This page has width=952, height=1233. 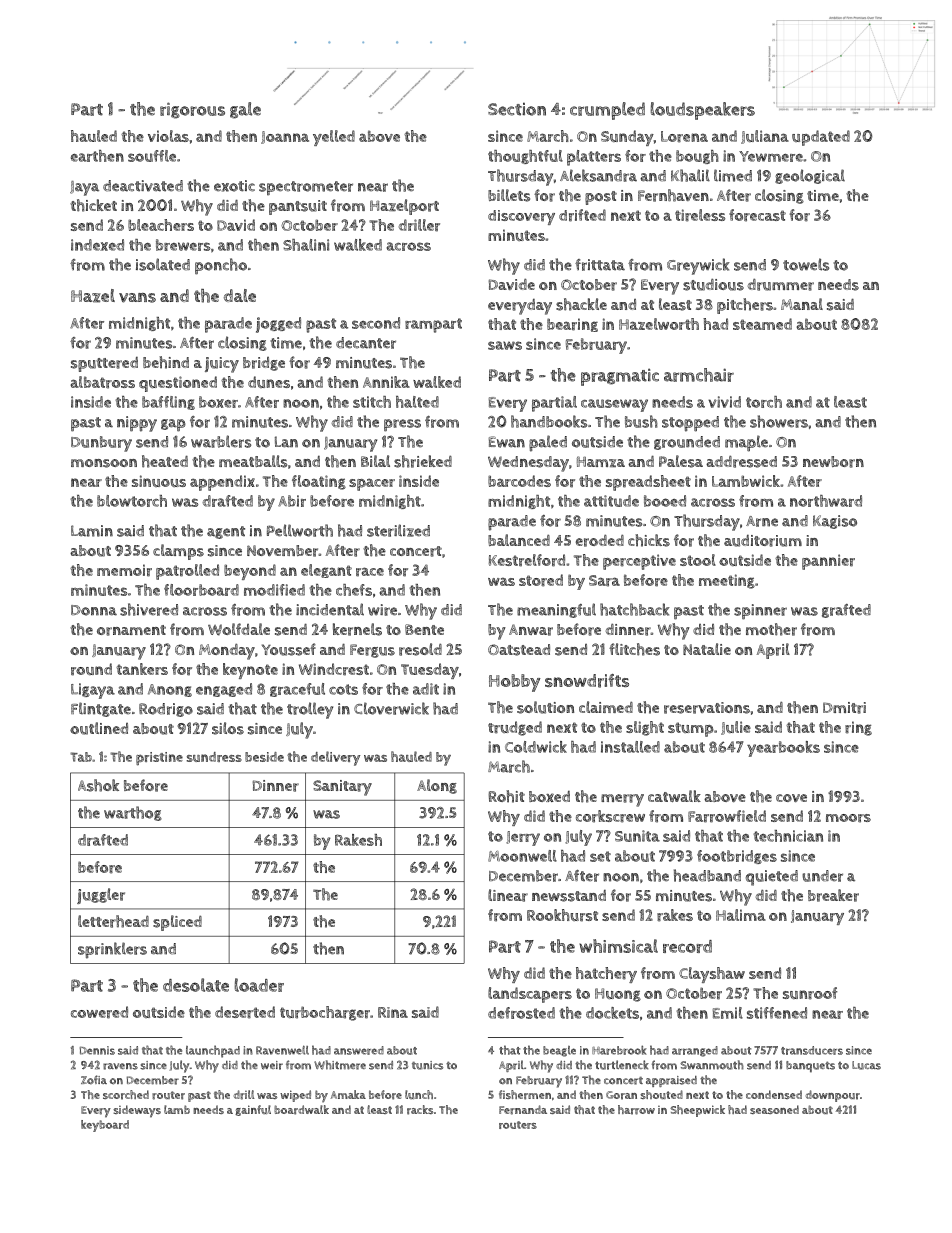 I want to click on keyboard, so click(x=105, y=1126).
